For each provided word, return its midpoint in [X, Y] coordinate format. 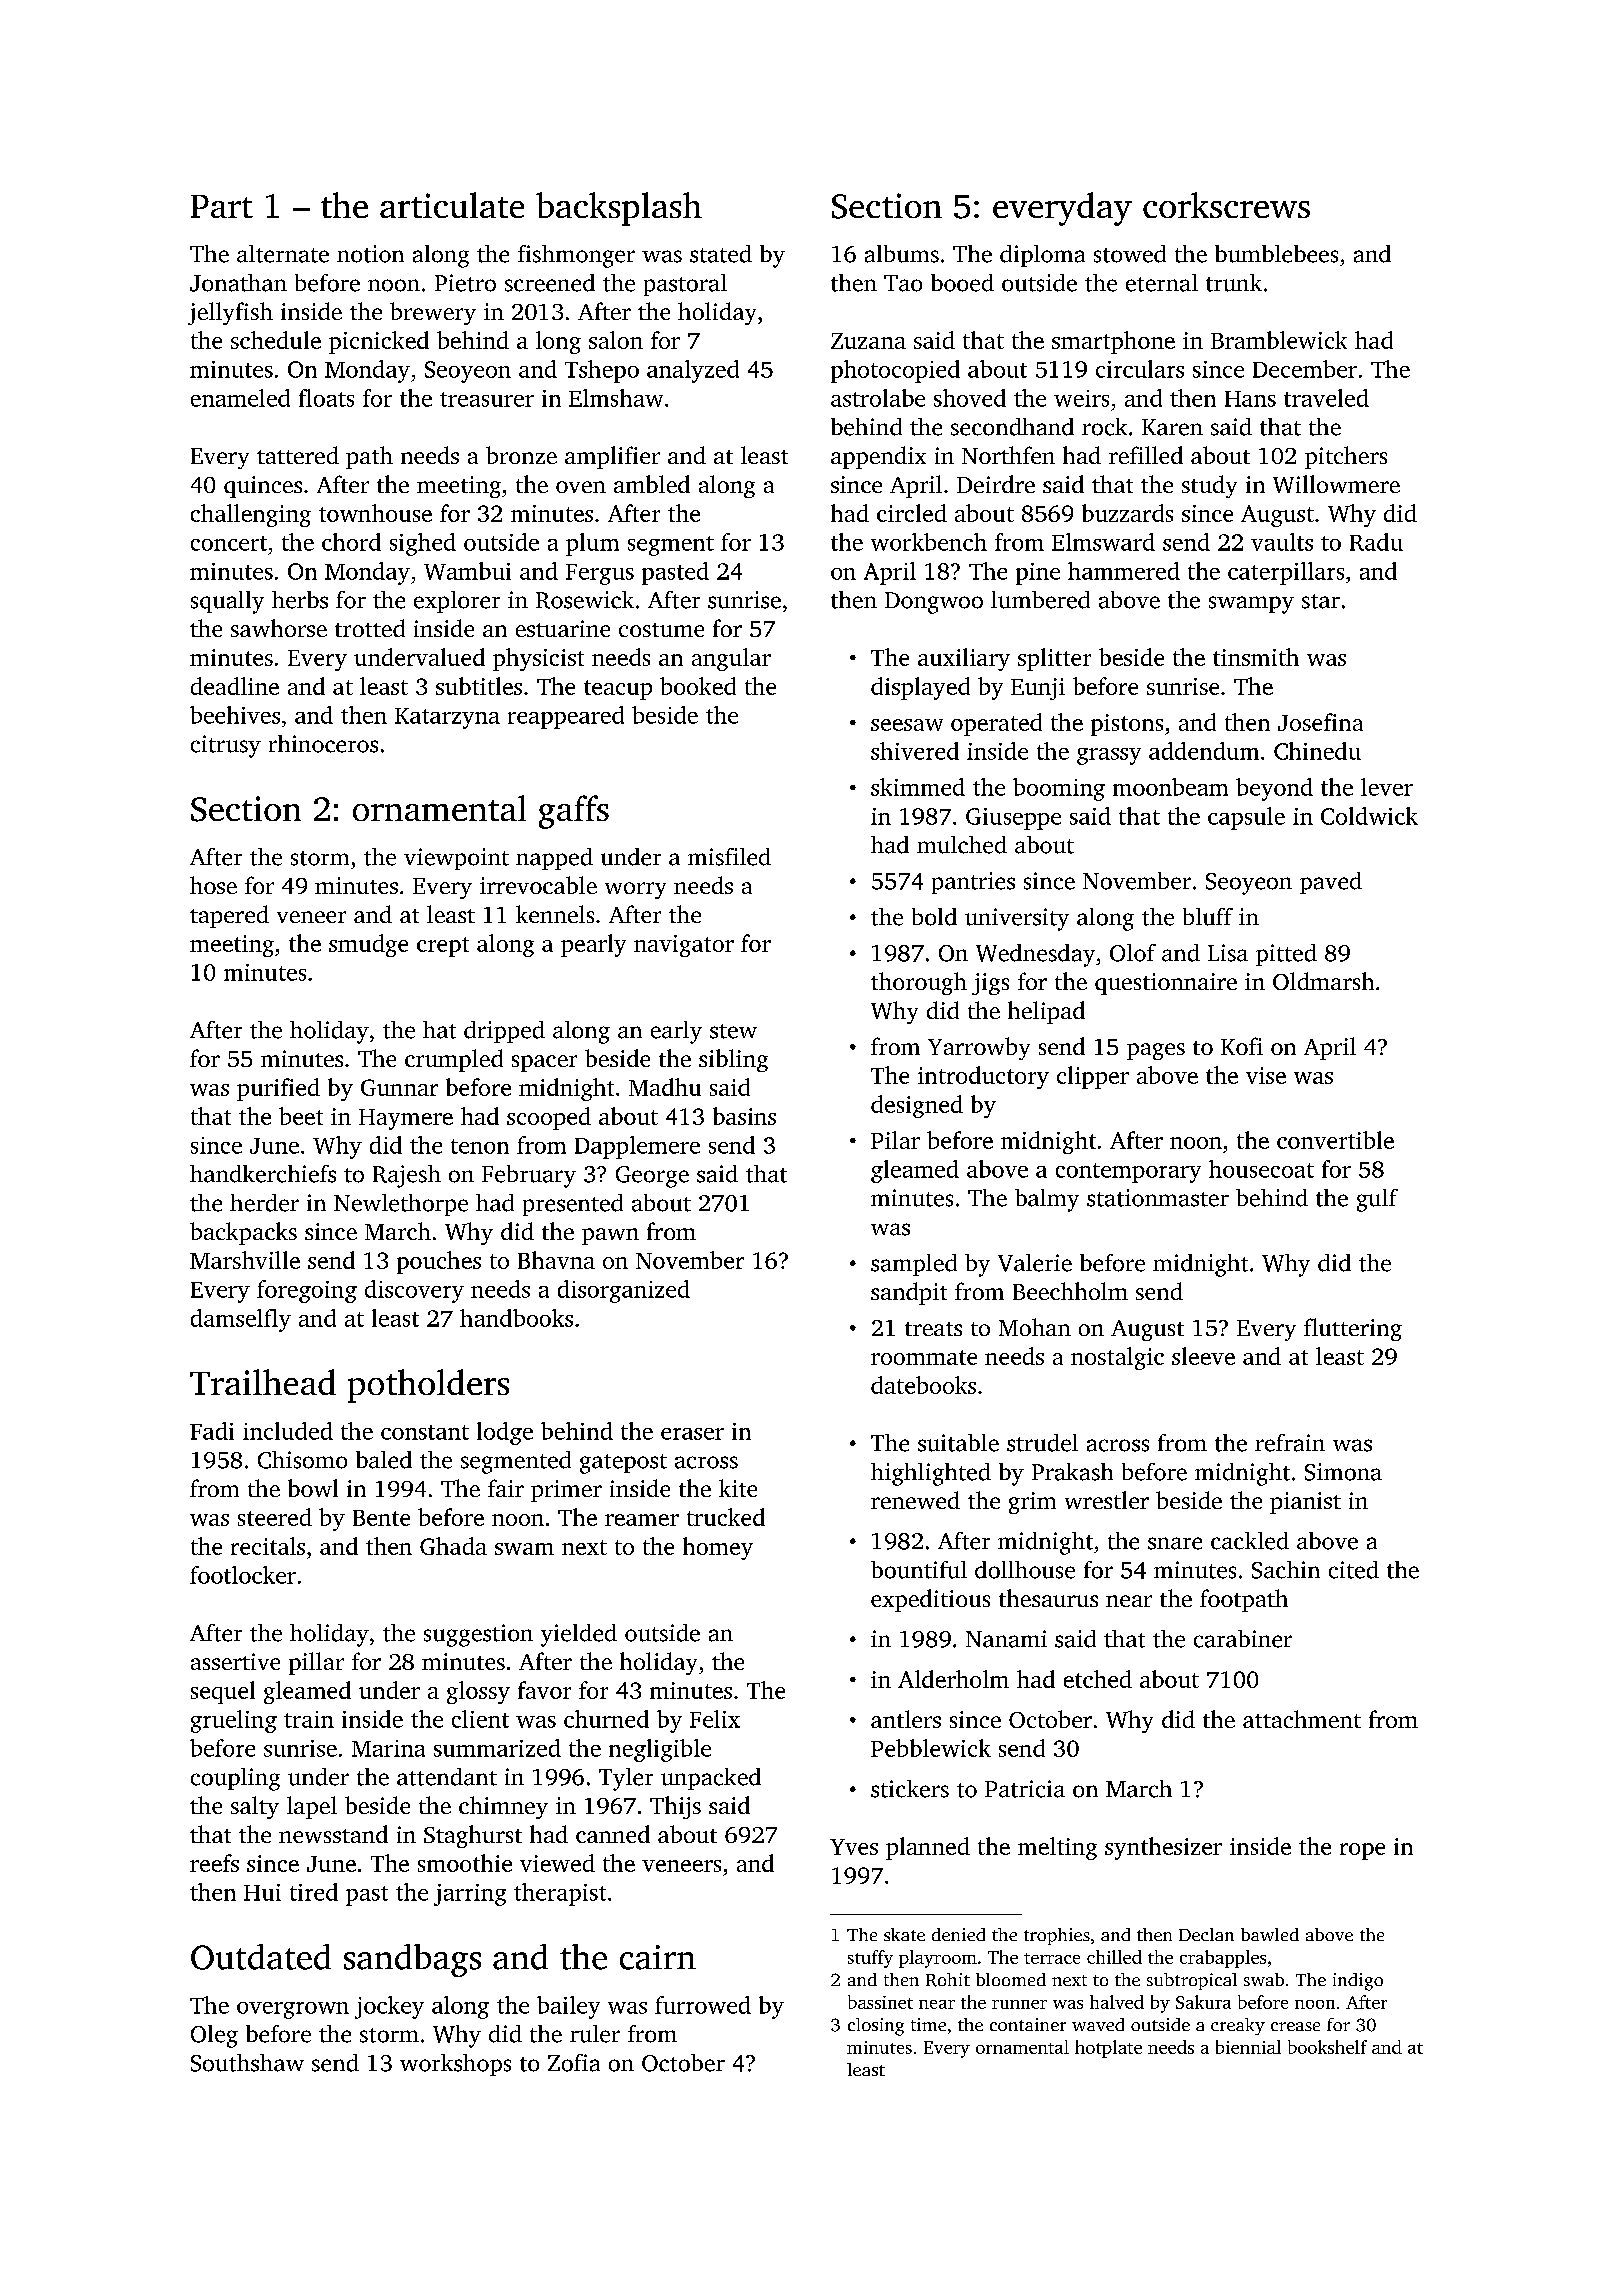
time [928, 2024]
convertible [1335, 1140]
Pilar [895, 1140]
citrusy [226, 746]
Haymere [406, 1119]
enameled [240, 398]
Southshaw [247, 2063]
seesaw [907, 725]
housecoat [1261, 1169]
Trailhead [263, 1382]
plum [592, 544]
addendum [1204, 751]
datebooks [923, 1385]
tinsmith [1256, 657]
